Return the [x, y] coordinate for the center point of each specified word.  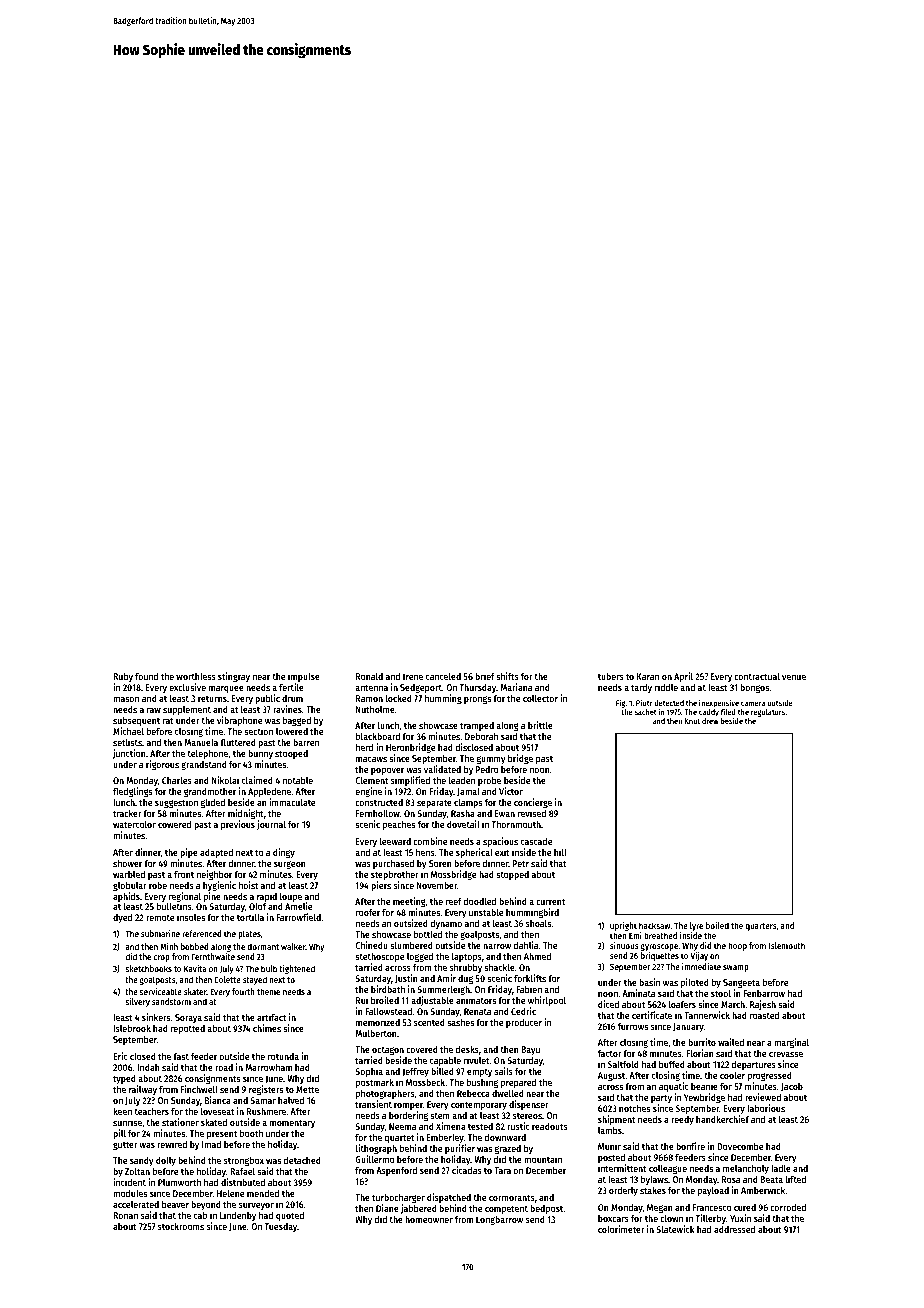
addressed [734, 1229]
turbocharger [398, 1198]
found [146, 676]
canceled [443, 676]
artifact [271, 1017]
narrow [497, 946]
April [683, 677]
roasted [764, 1015]
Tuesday [280, 1227]
